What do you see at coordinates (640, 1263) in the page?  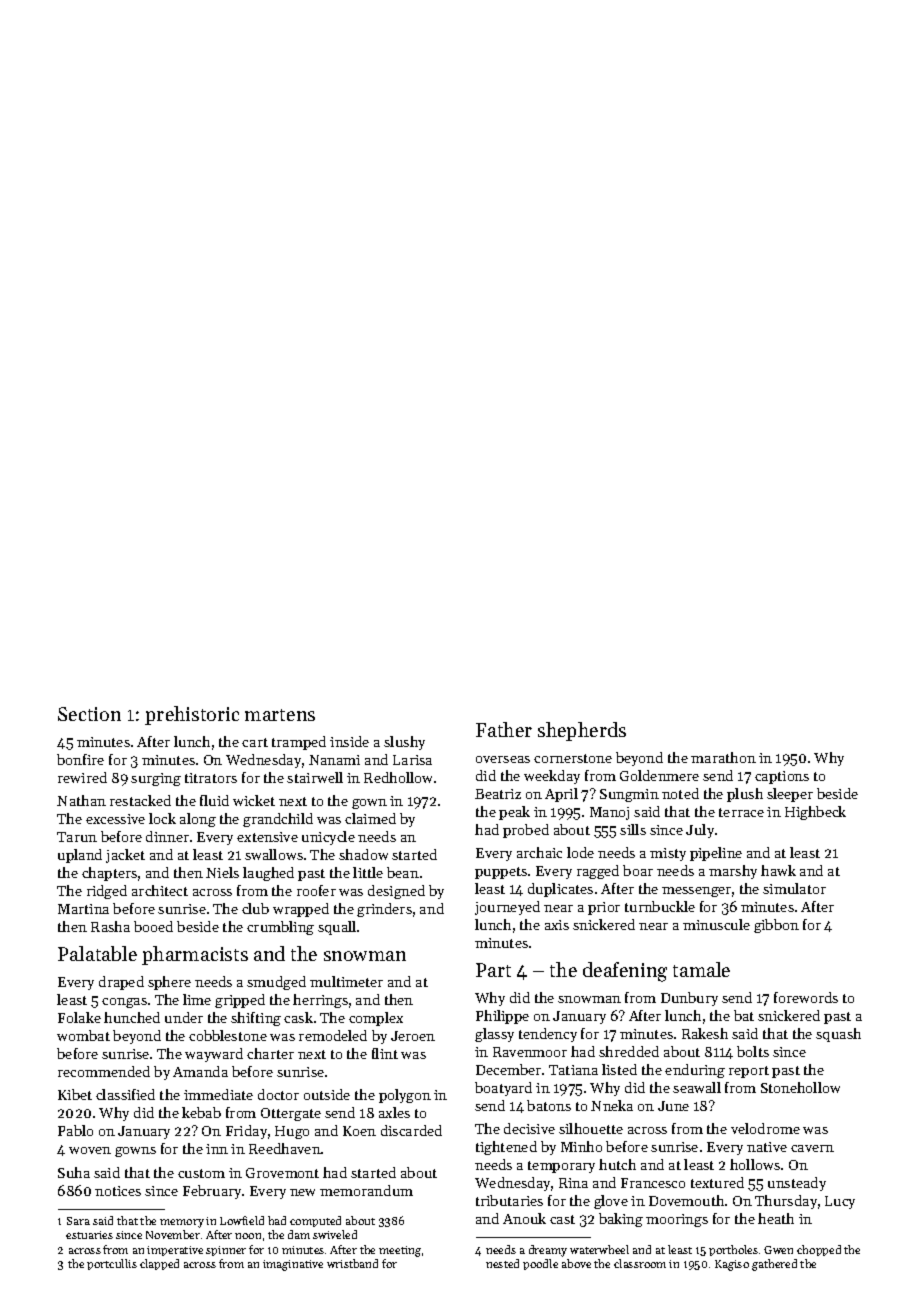 I see `classroom` at bounding box center [640, 1263].
